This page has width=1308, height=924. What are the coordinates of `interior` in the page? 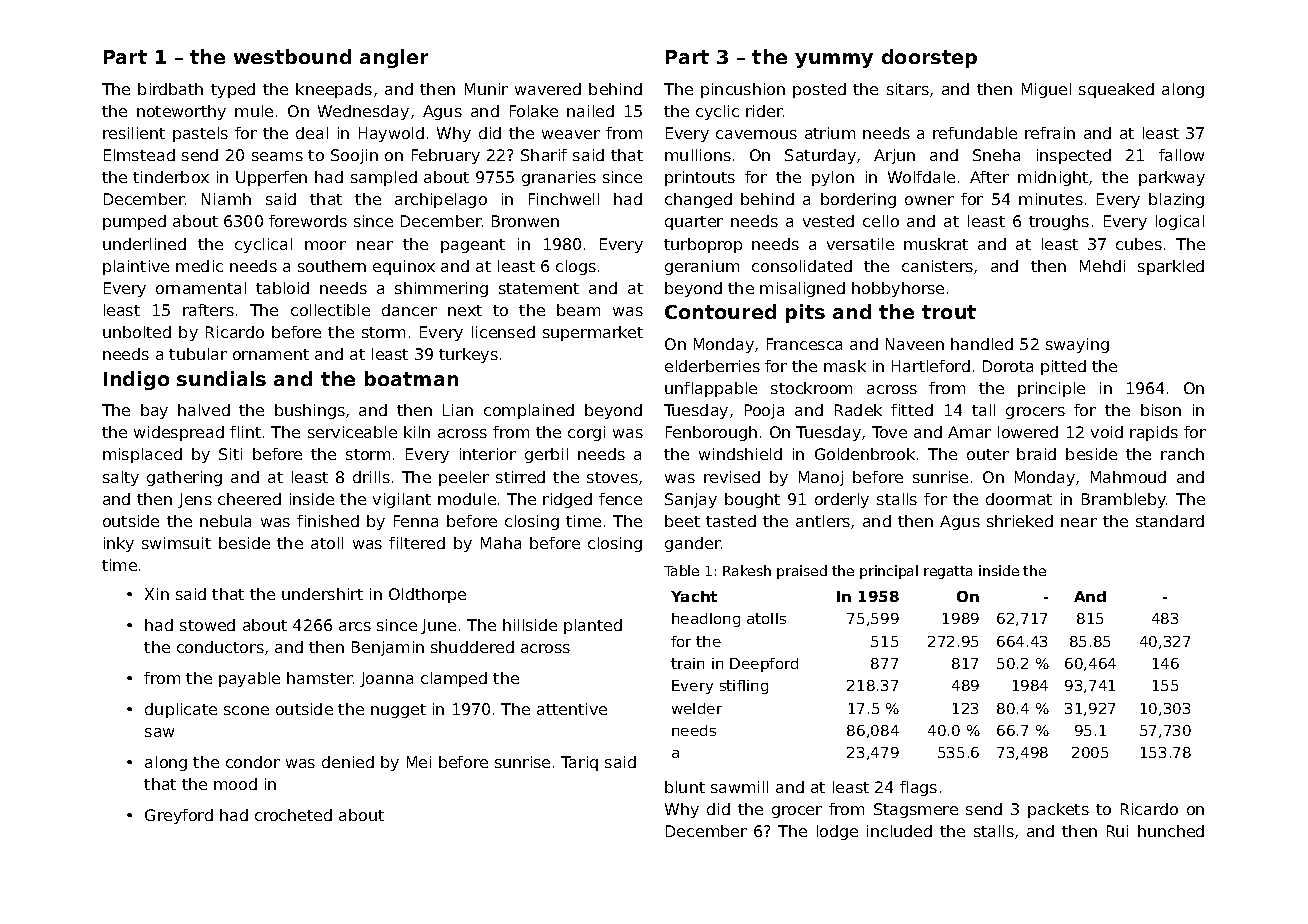 It's located at (488, 454).
